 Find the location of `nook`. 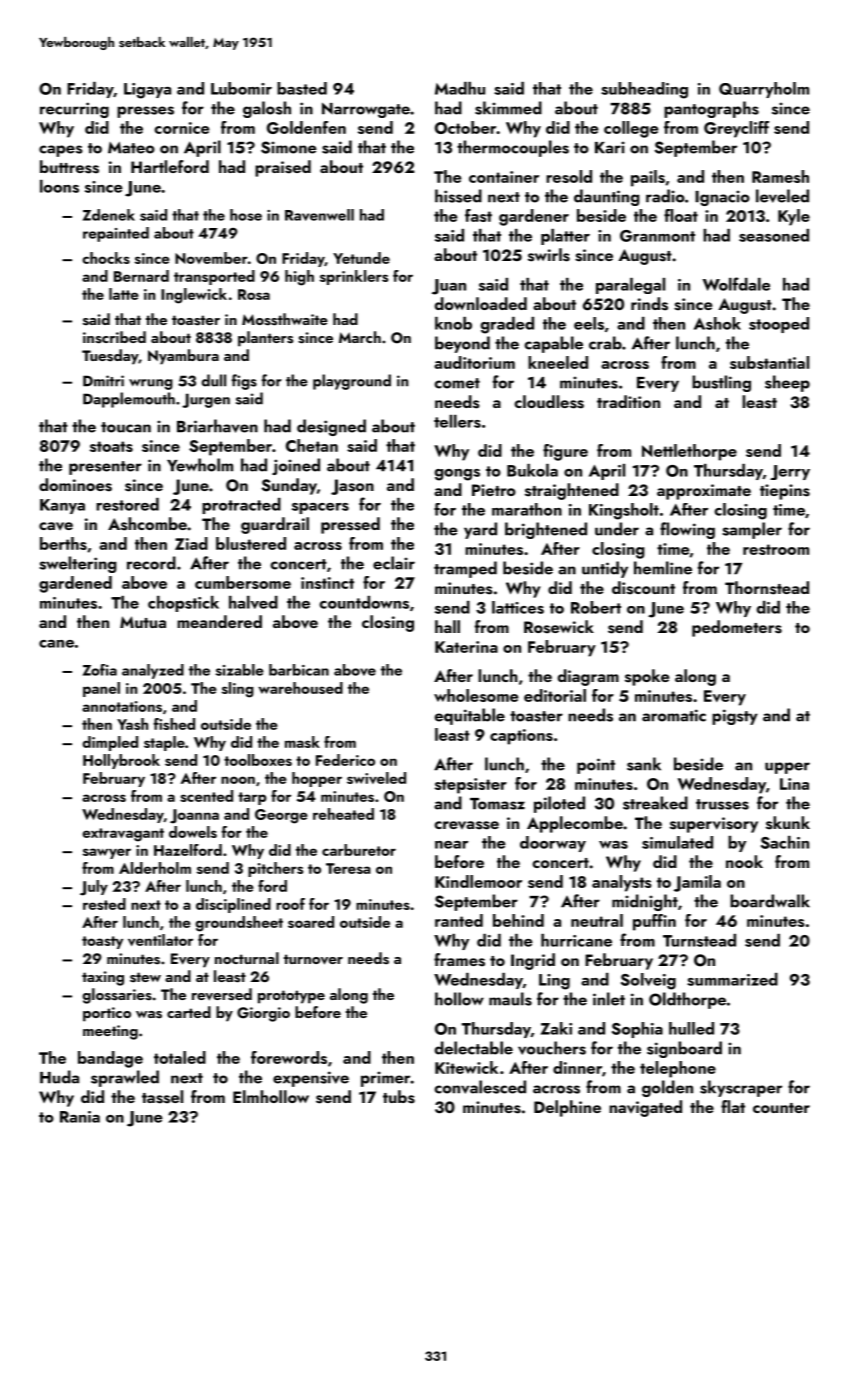

nook is located at coordinates (744, 861).
